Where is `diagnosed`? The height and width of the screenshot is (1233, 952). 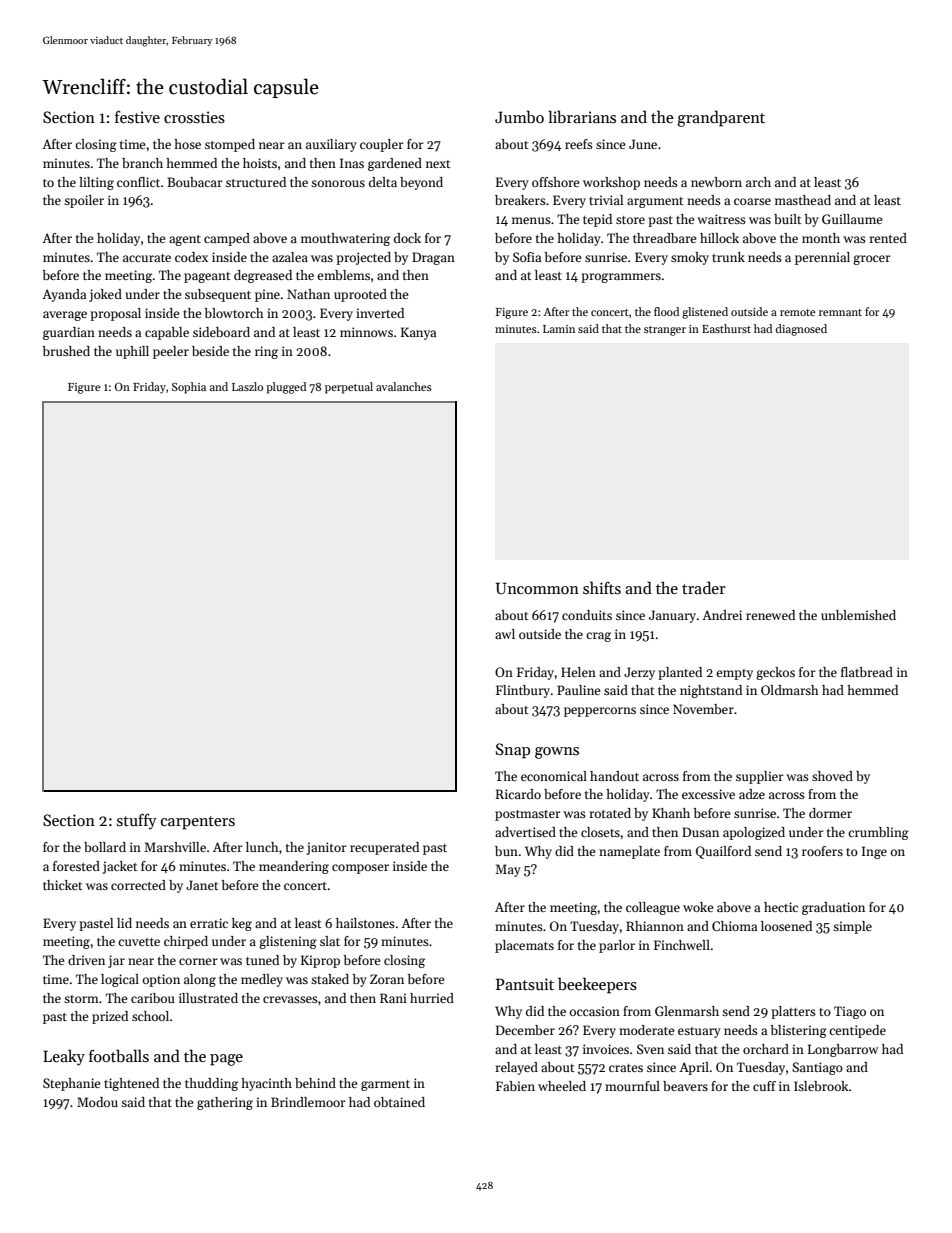 diagnosed is located at coordinates (801, 330).
